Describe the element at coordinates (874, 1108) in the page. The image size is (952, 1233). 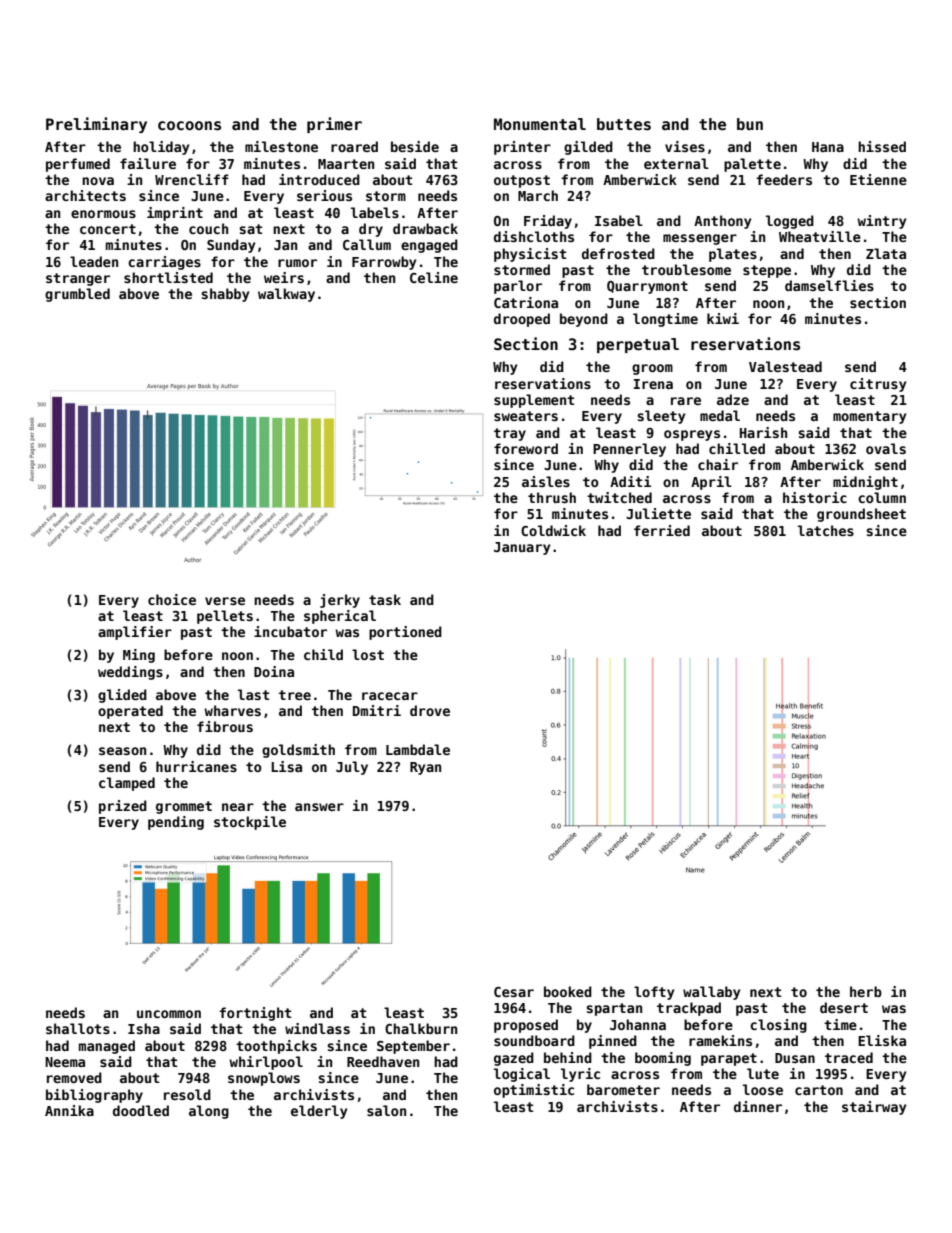
I see `stairway` at that location.
